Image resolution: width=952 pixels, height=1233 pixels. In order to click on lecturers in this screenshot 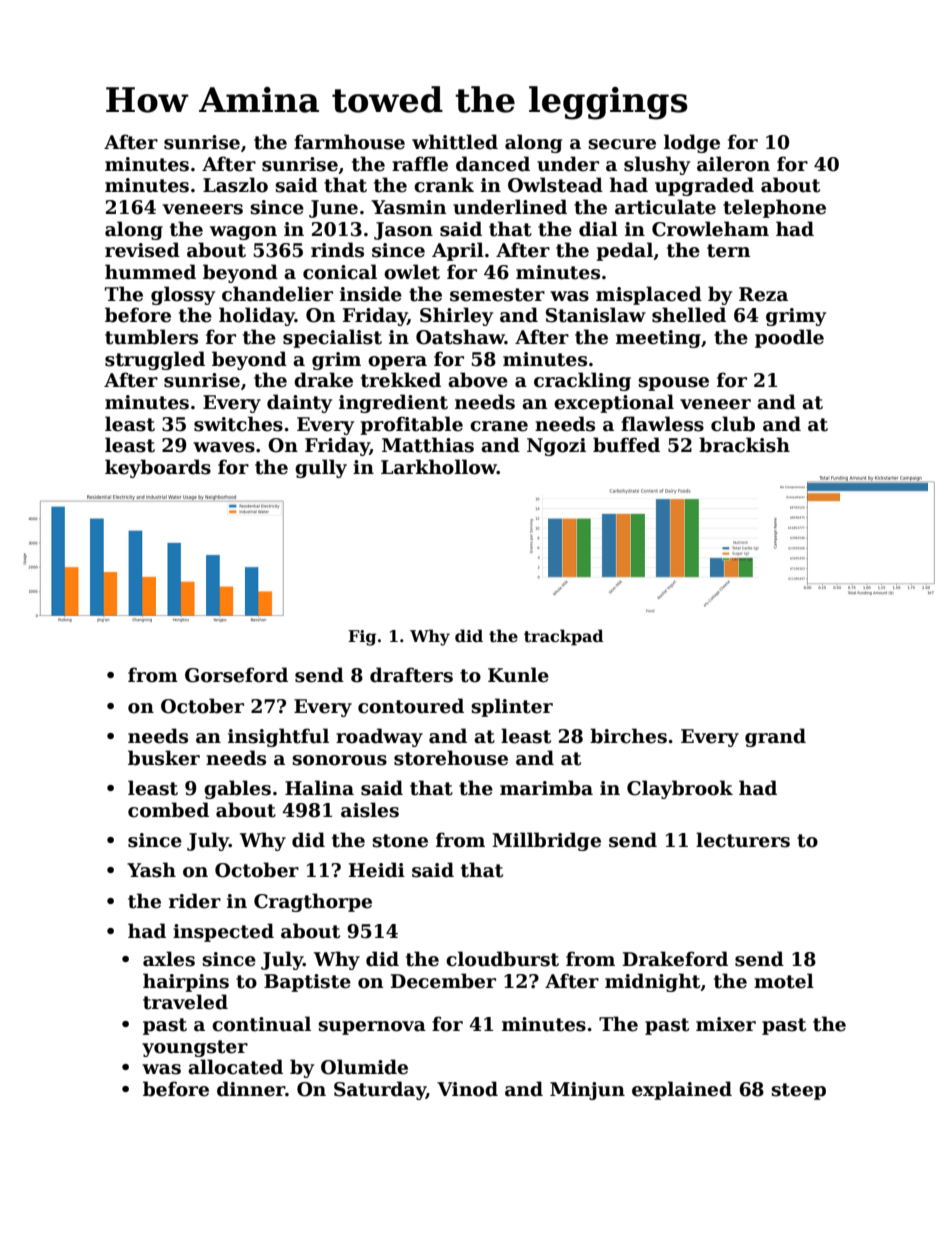, I will do `click(743, 840)`.
